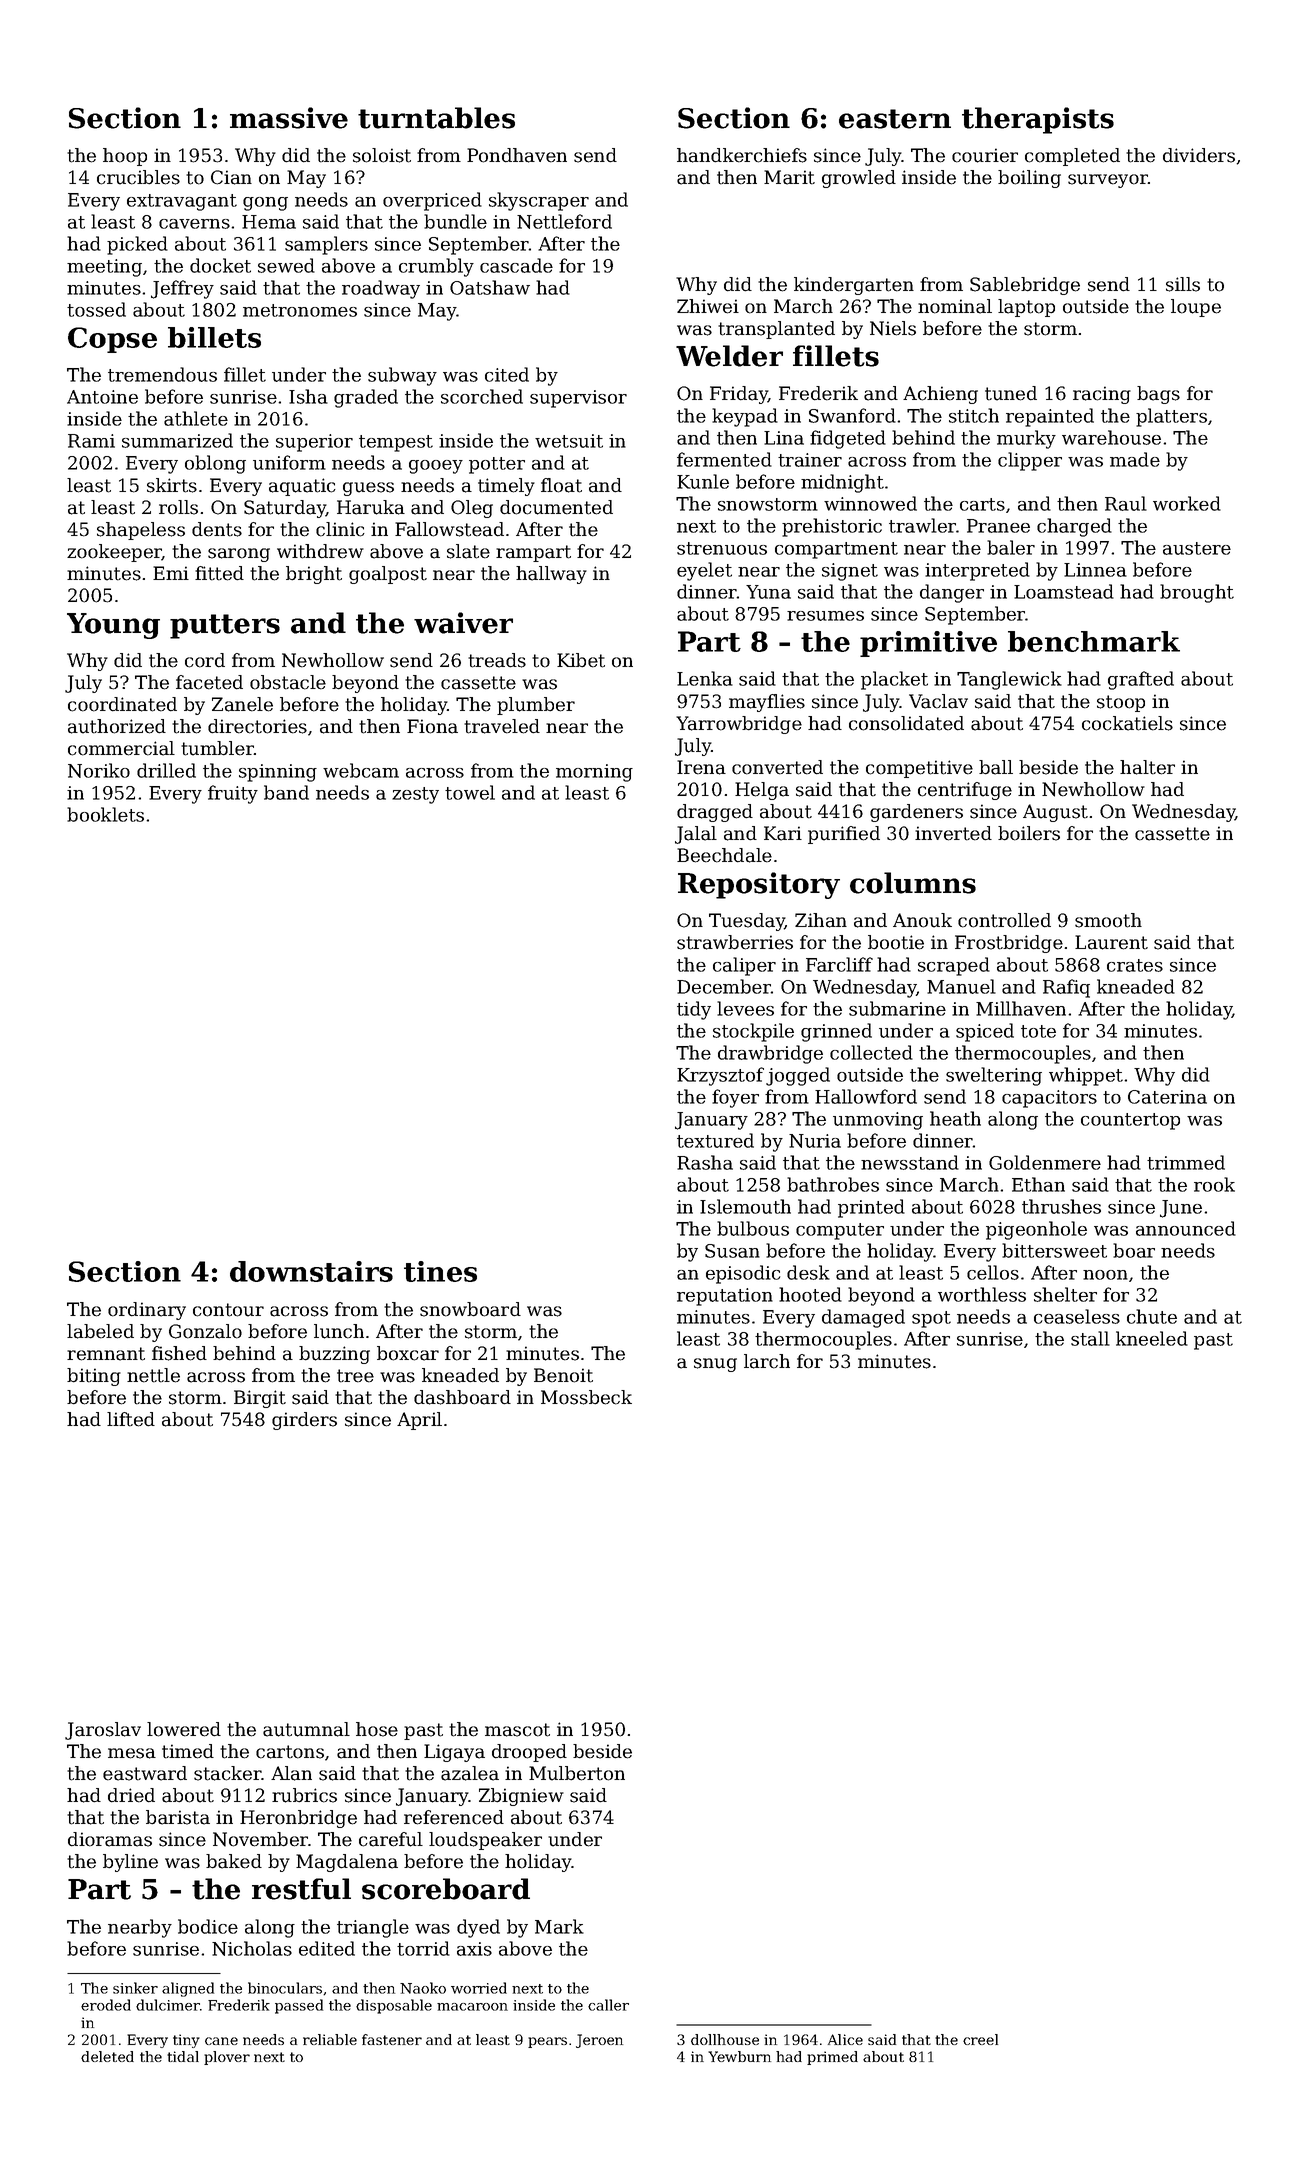 The image size is (1311, 2159). Describe the element at coordinates (102, 397) in the screenshot. I see `Antoine` at that location.
